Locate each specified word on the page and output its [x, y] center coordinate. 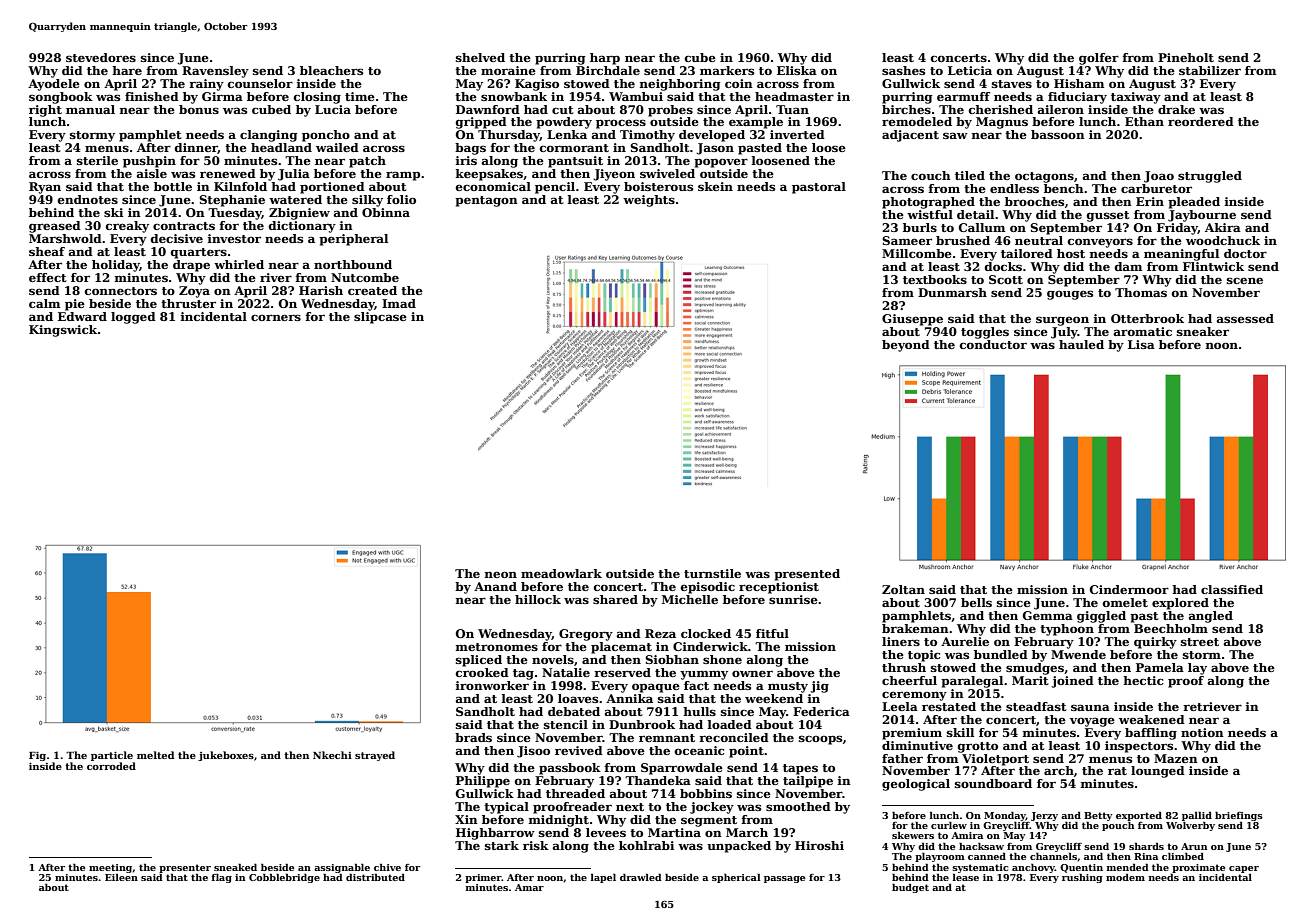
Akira [1223, 227]
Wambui [636, 96]
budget [910, 888]
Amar [529, 887]
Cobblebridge [284, 878]
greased [55, 227]
